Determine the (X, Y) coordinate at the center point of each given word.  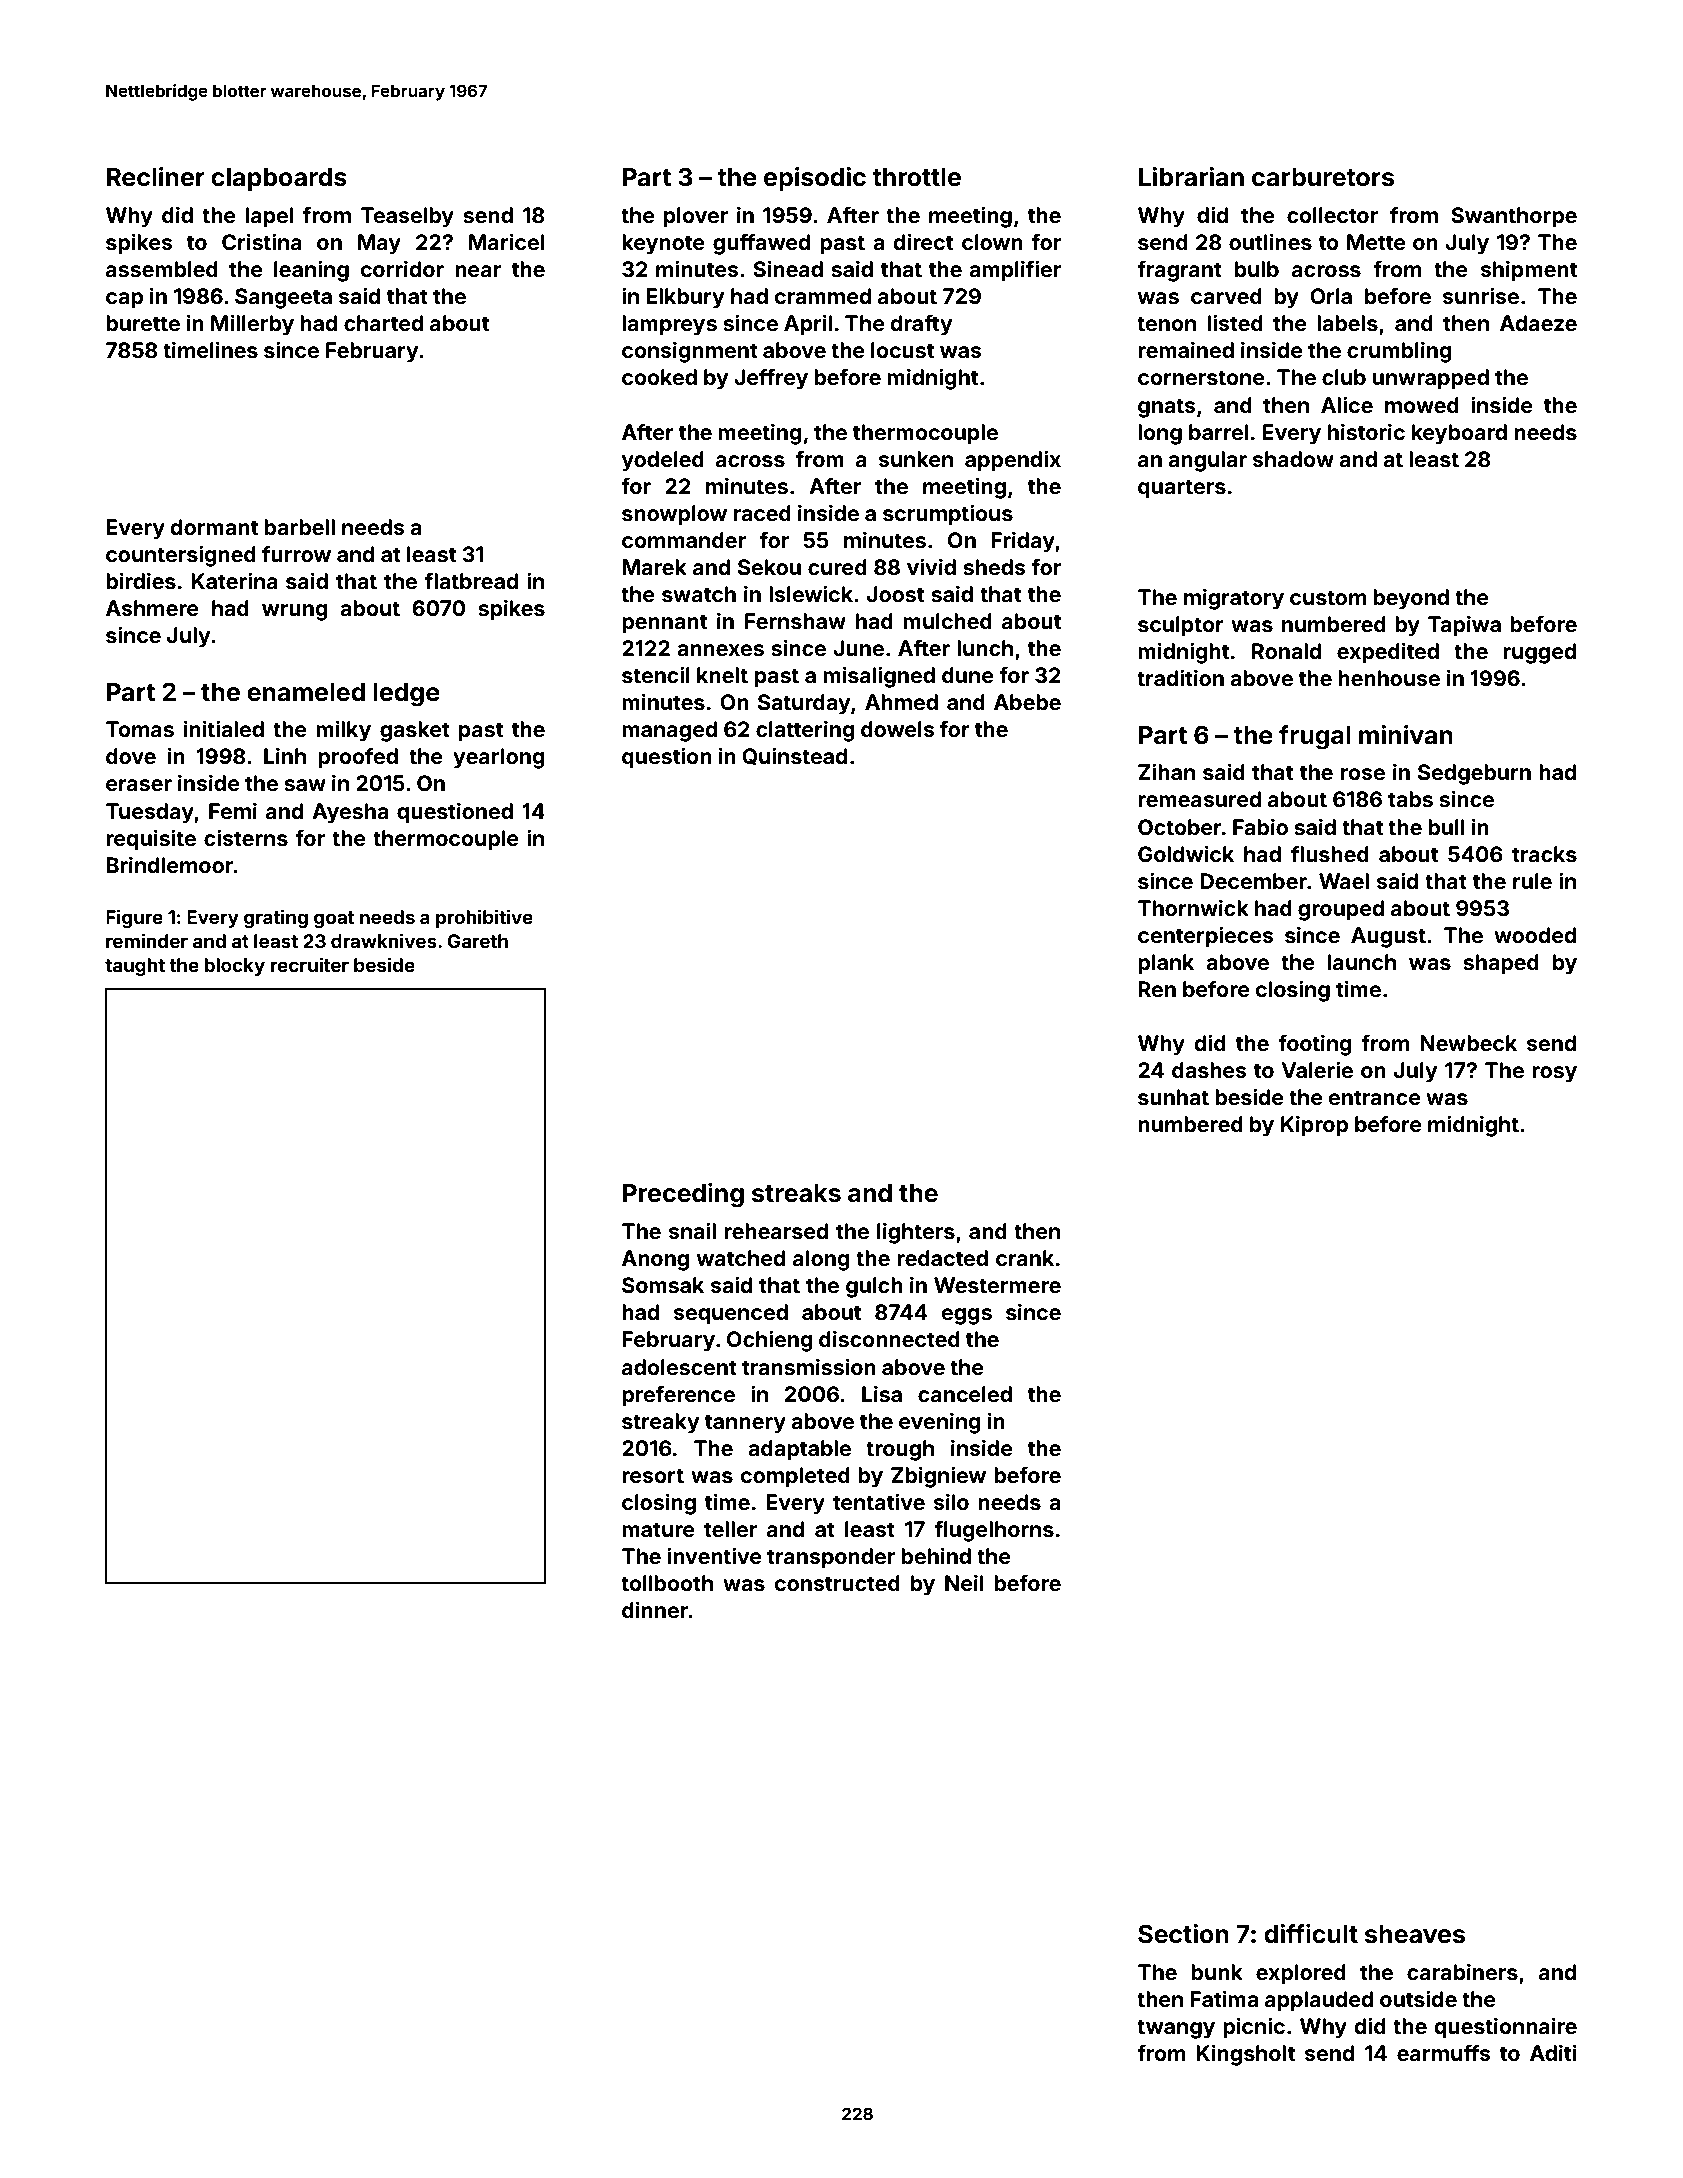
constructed (837, 1583)
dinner (655, 1609)
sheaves (1415, 1934)
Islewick (811, 593)
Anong (655, 1260)
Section (1183, 1934)
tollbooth (667, 1583)
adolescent (679, 1367)
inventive (714, 1555)
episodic (815, 179)
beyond (1411, 599)
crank (1025, 1258)
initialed (224, 728)
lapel (269, 217)
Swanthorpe (1514, 217)
